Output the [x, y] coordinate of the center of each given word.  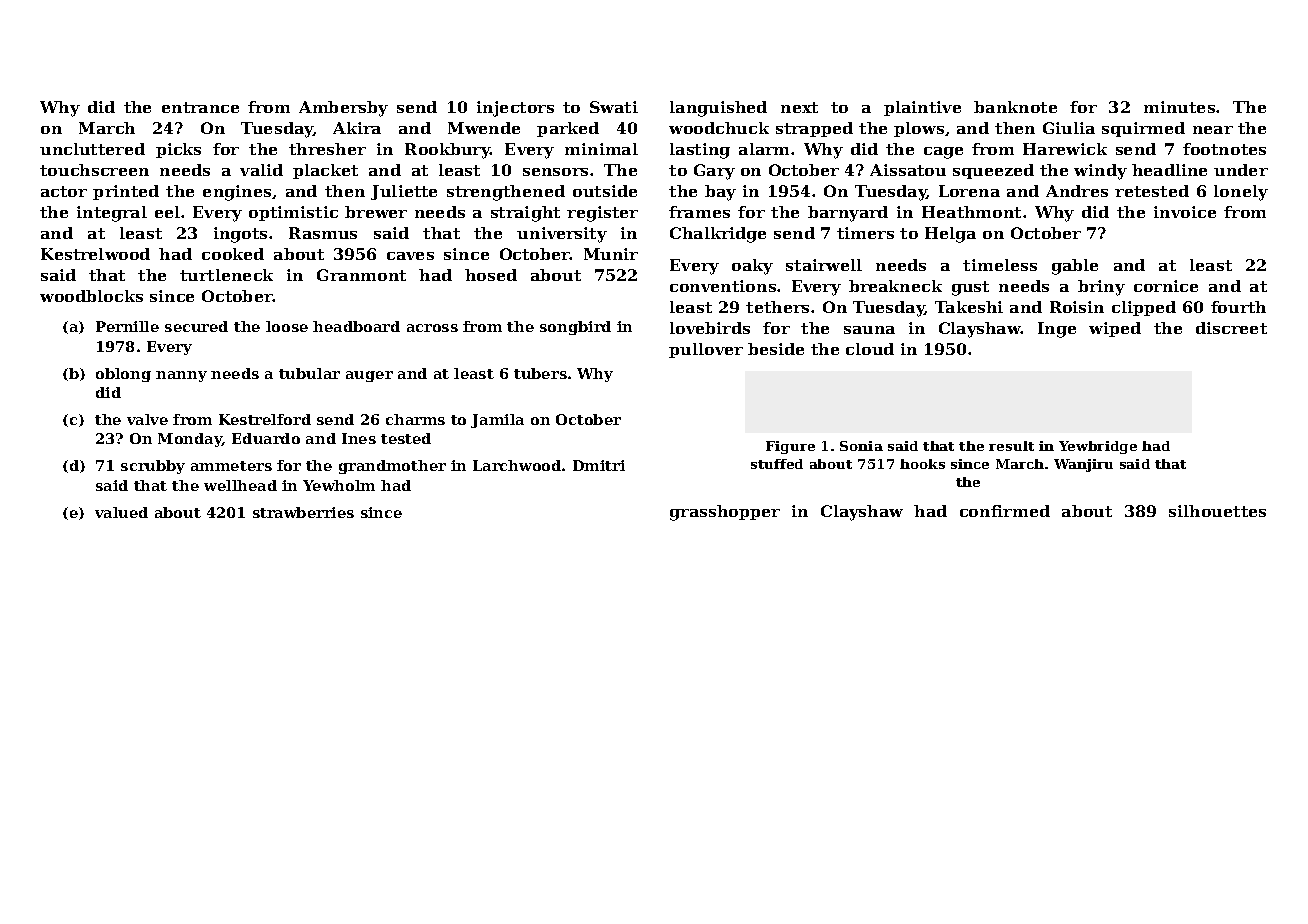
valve [147, 419]
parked [568, 129]
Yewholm [339, 485]
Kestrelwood [95, 254]
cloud [870, 349]
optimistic [293, 213]
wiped [1115, 329]
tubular [309, 373]
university [562, 235]
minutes [1179, 107]
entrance [200, 107]
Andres [1077, 191]
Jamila [497, 421]
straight [525, 214]
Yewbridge [1098, 447]
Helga [950, 235]
